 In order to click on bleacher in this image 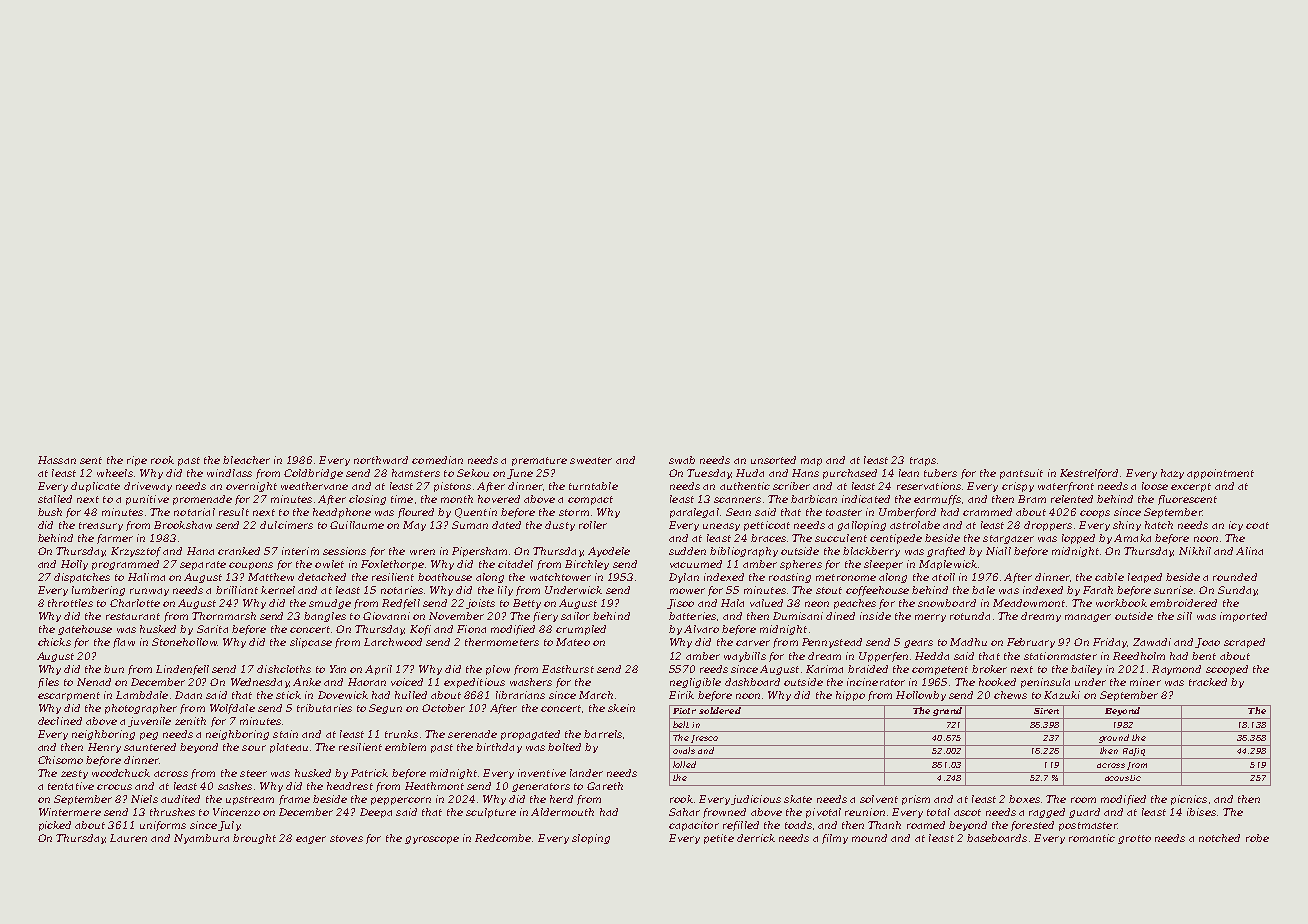, I will do `click(246, 460)`.
